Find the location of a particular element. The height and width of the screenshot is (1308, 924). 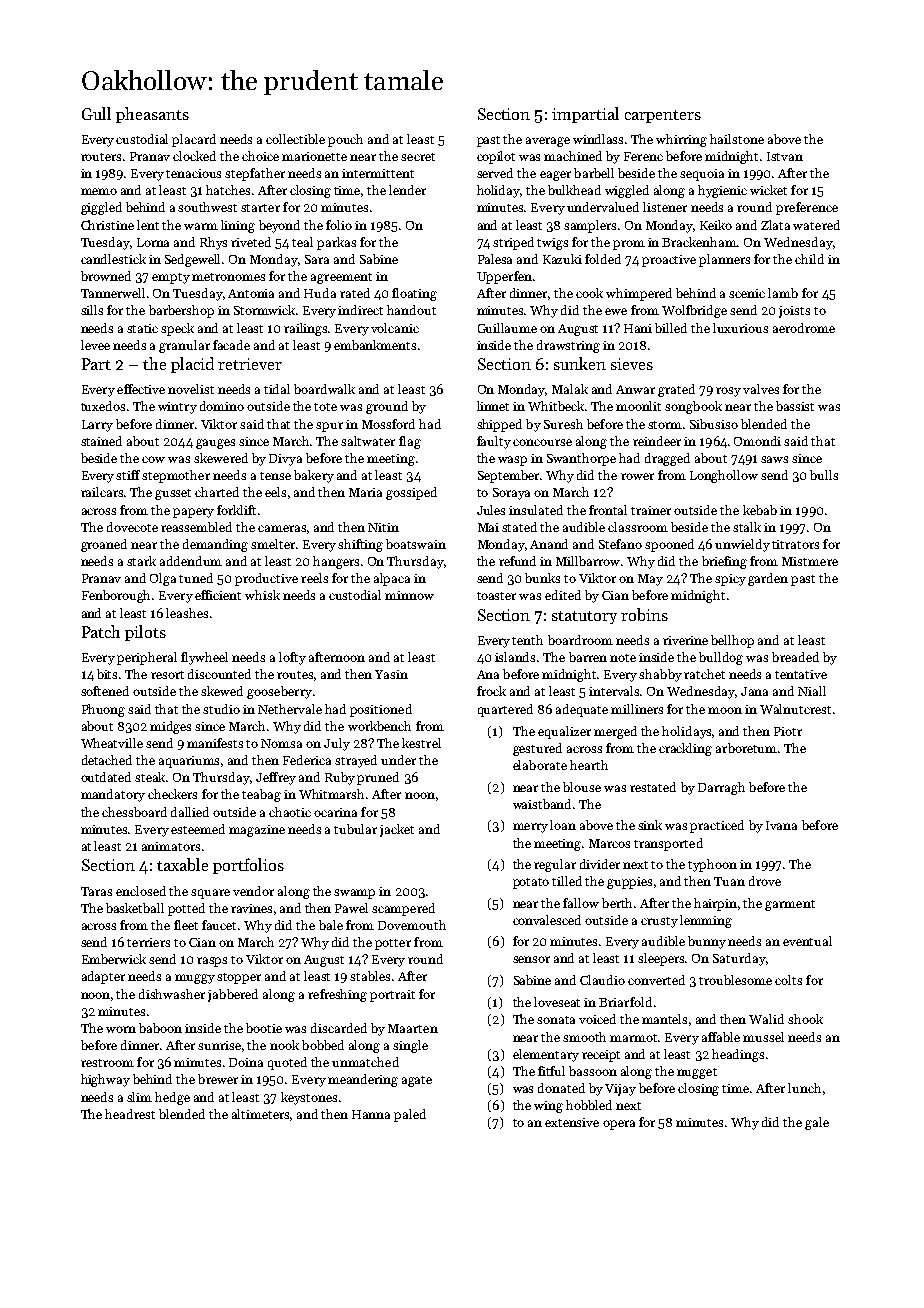

hailstone is located at coordinates (737, 139).
